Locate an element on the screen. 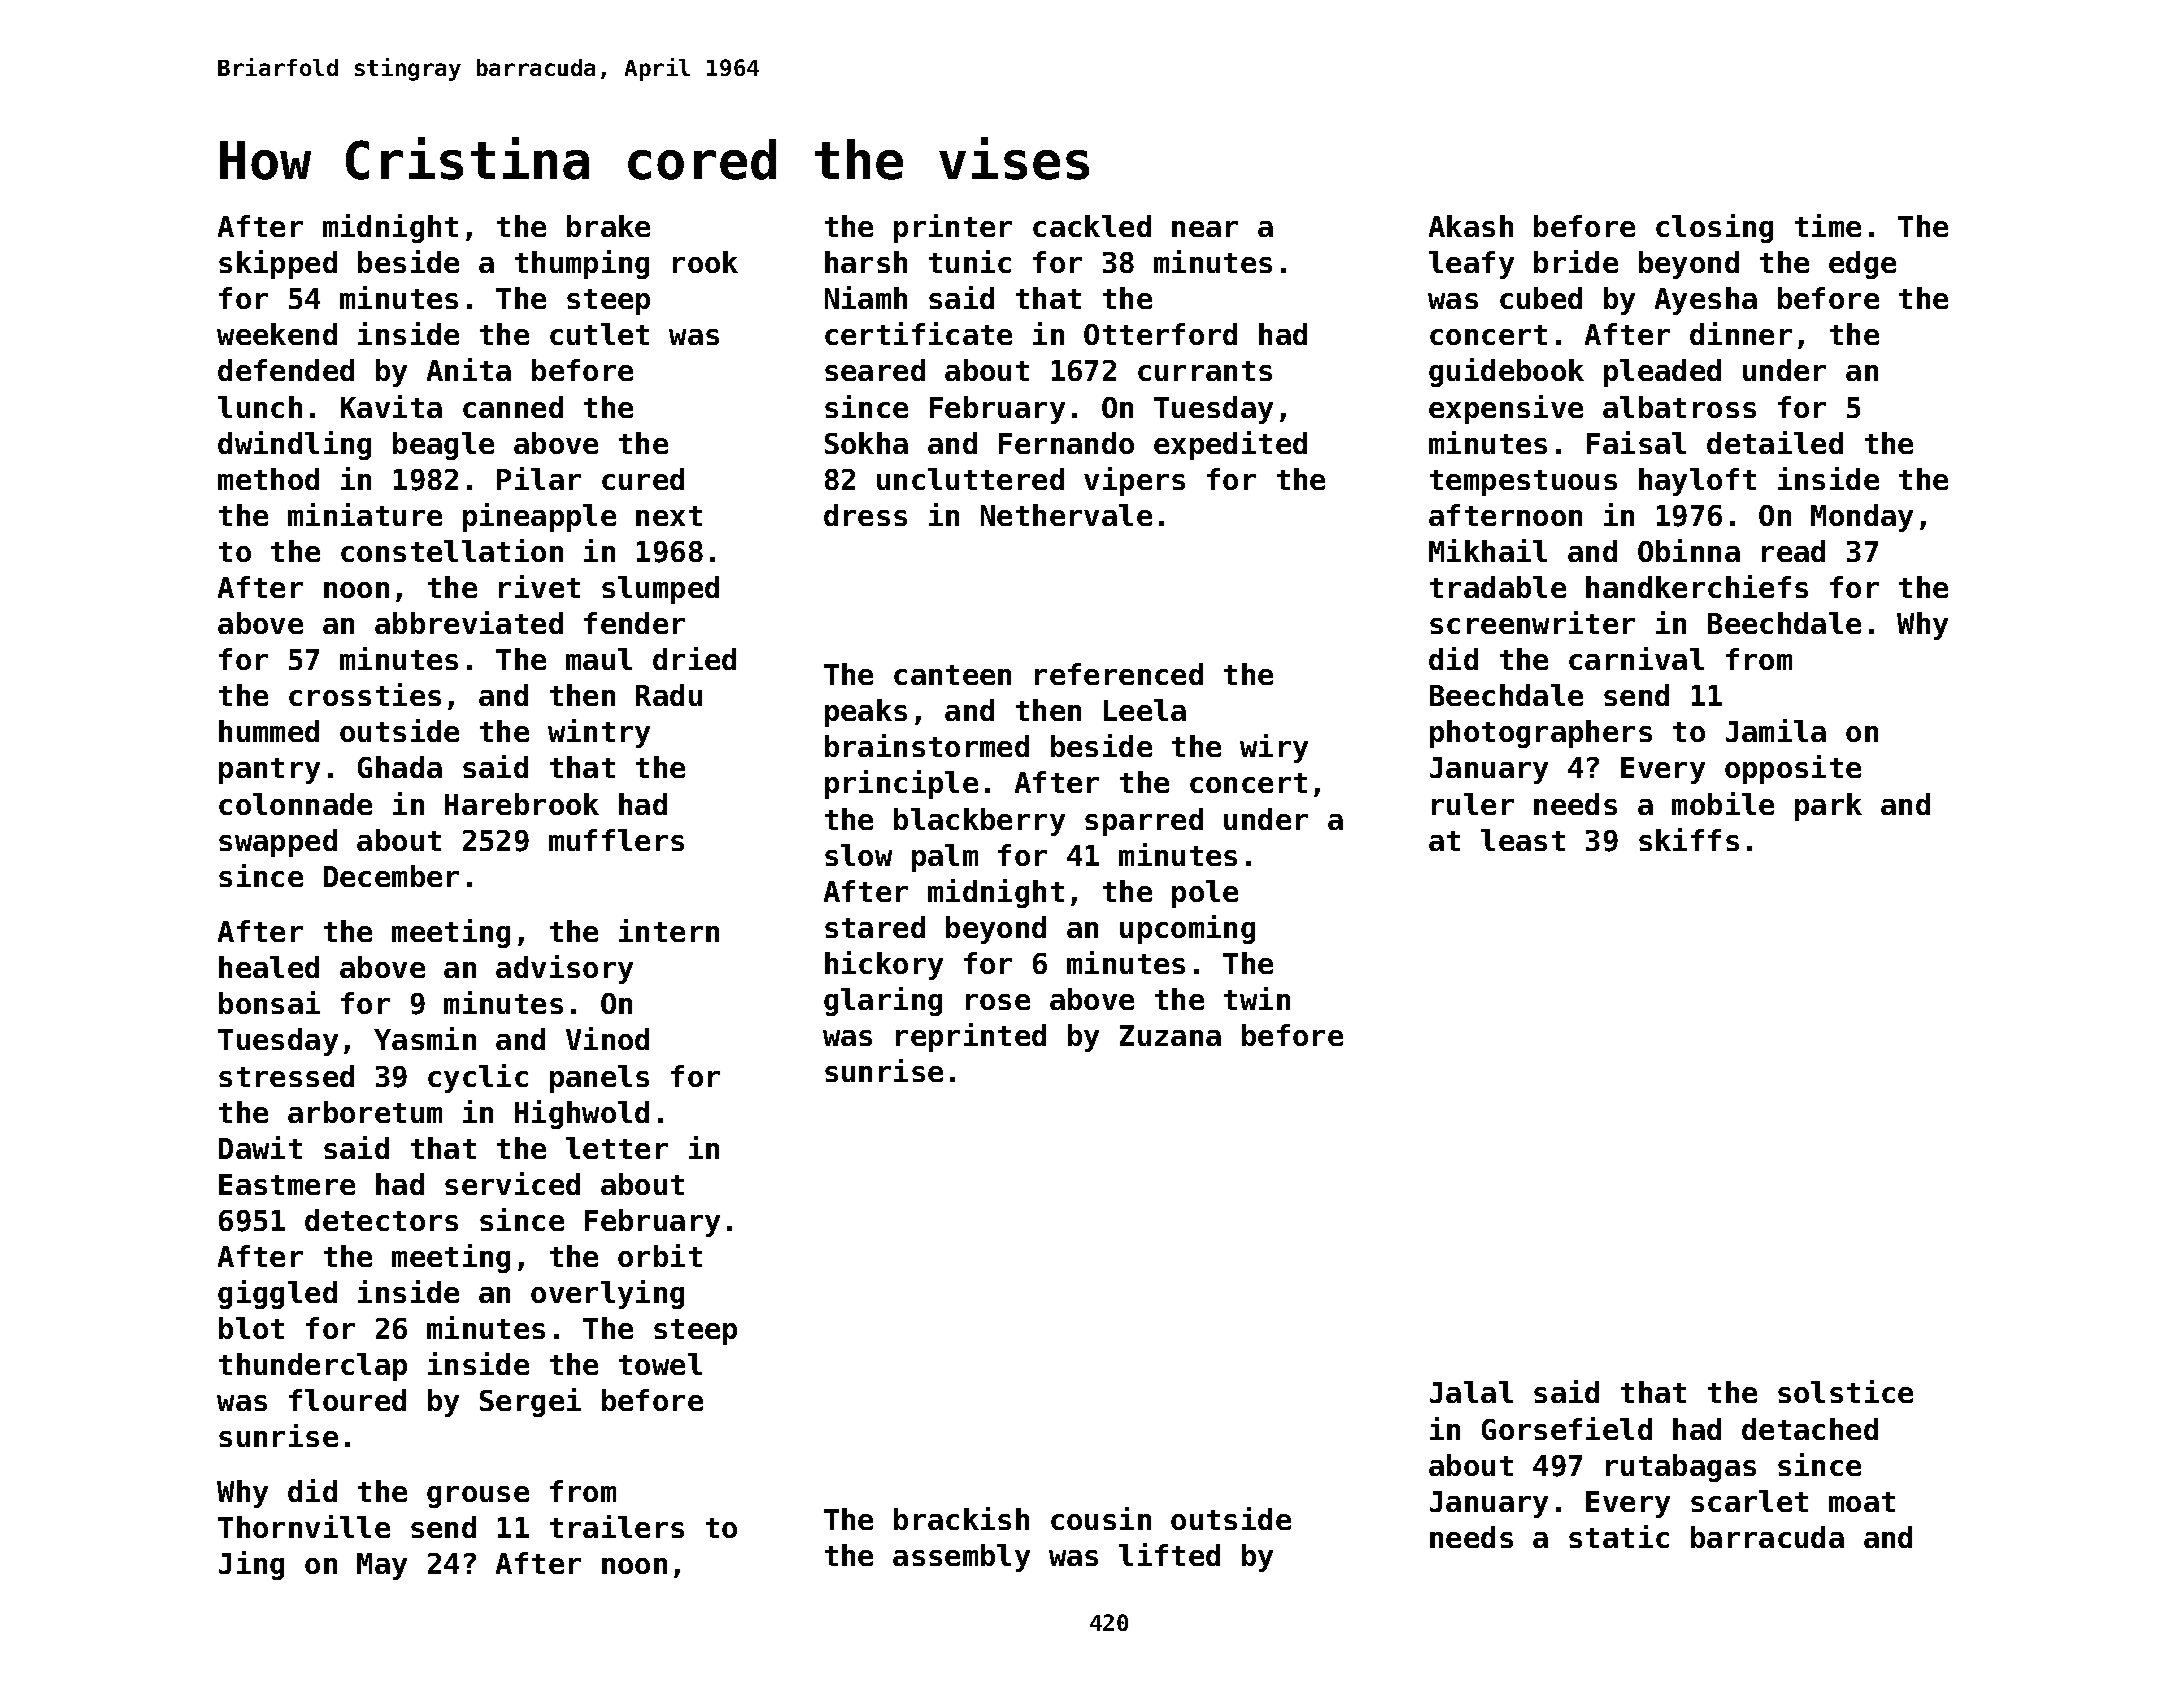 The image size is (2178, 1683). near is located at coordinates (1205, 229).
